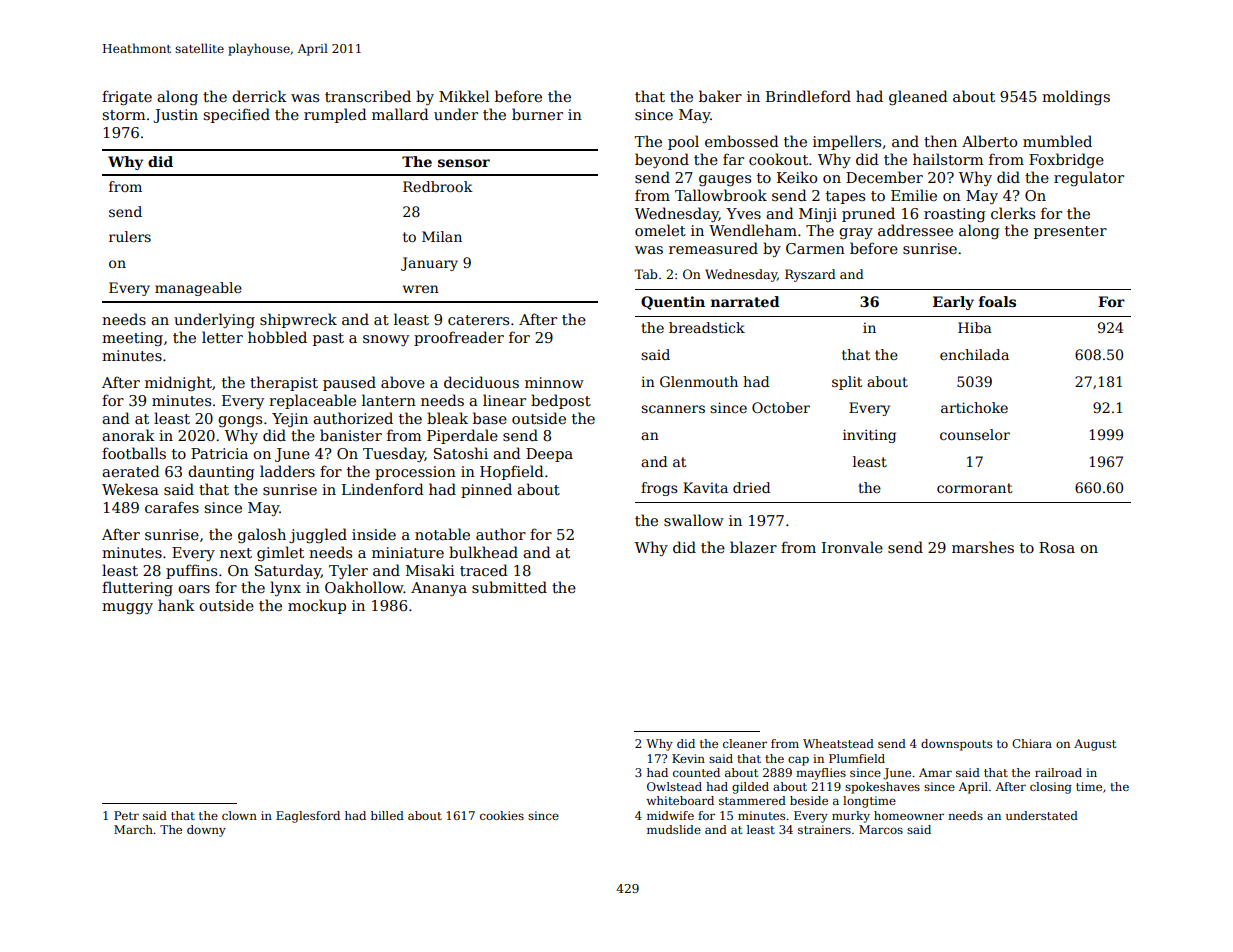 This screenshot has height=952, width=1233. What do you see at coordinates (781, 407) in the screenshot?
I see `October` at bounding box center [781, 407].
